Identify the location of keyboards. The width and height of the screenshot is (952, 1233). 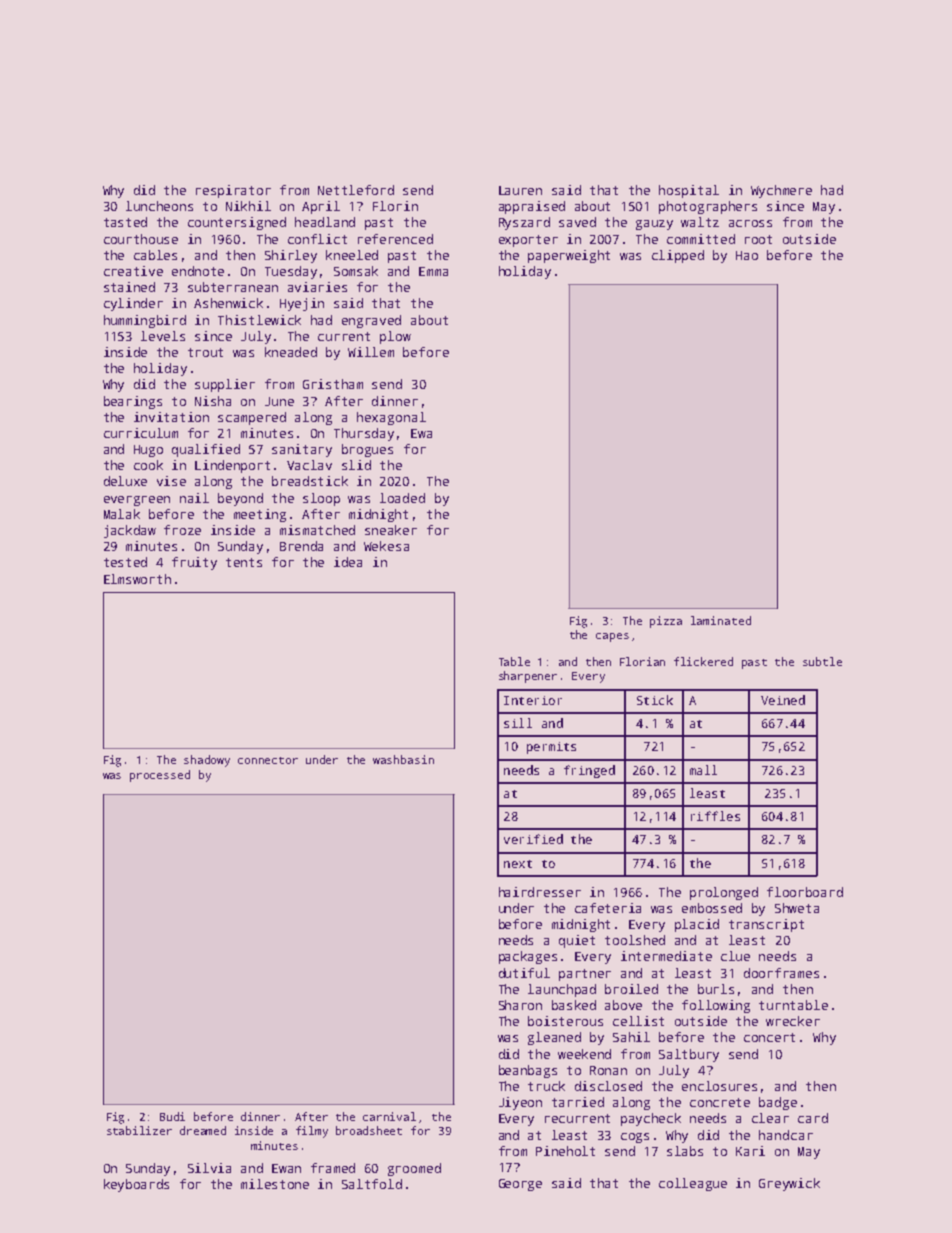
(136, 1185).
